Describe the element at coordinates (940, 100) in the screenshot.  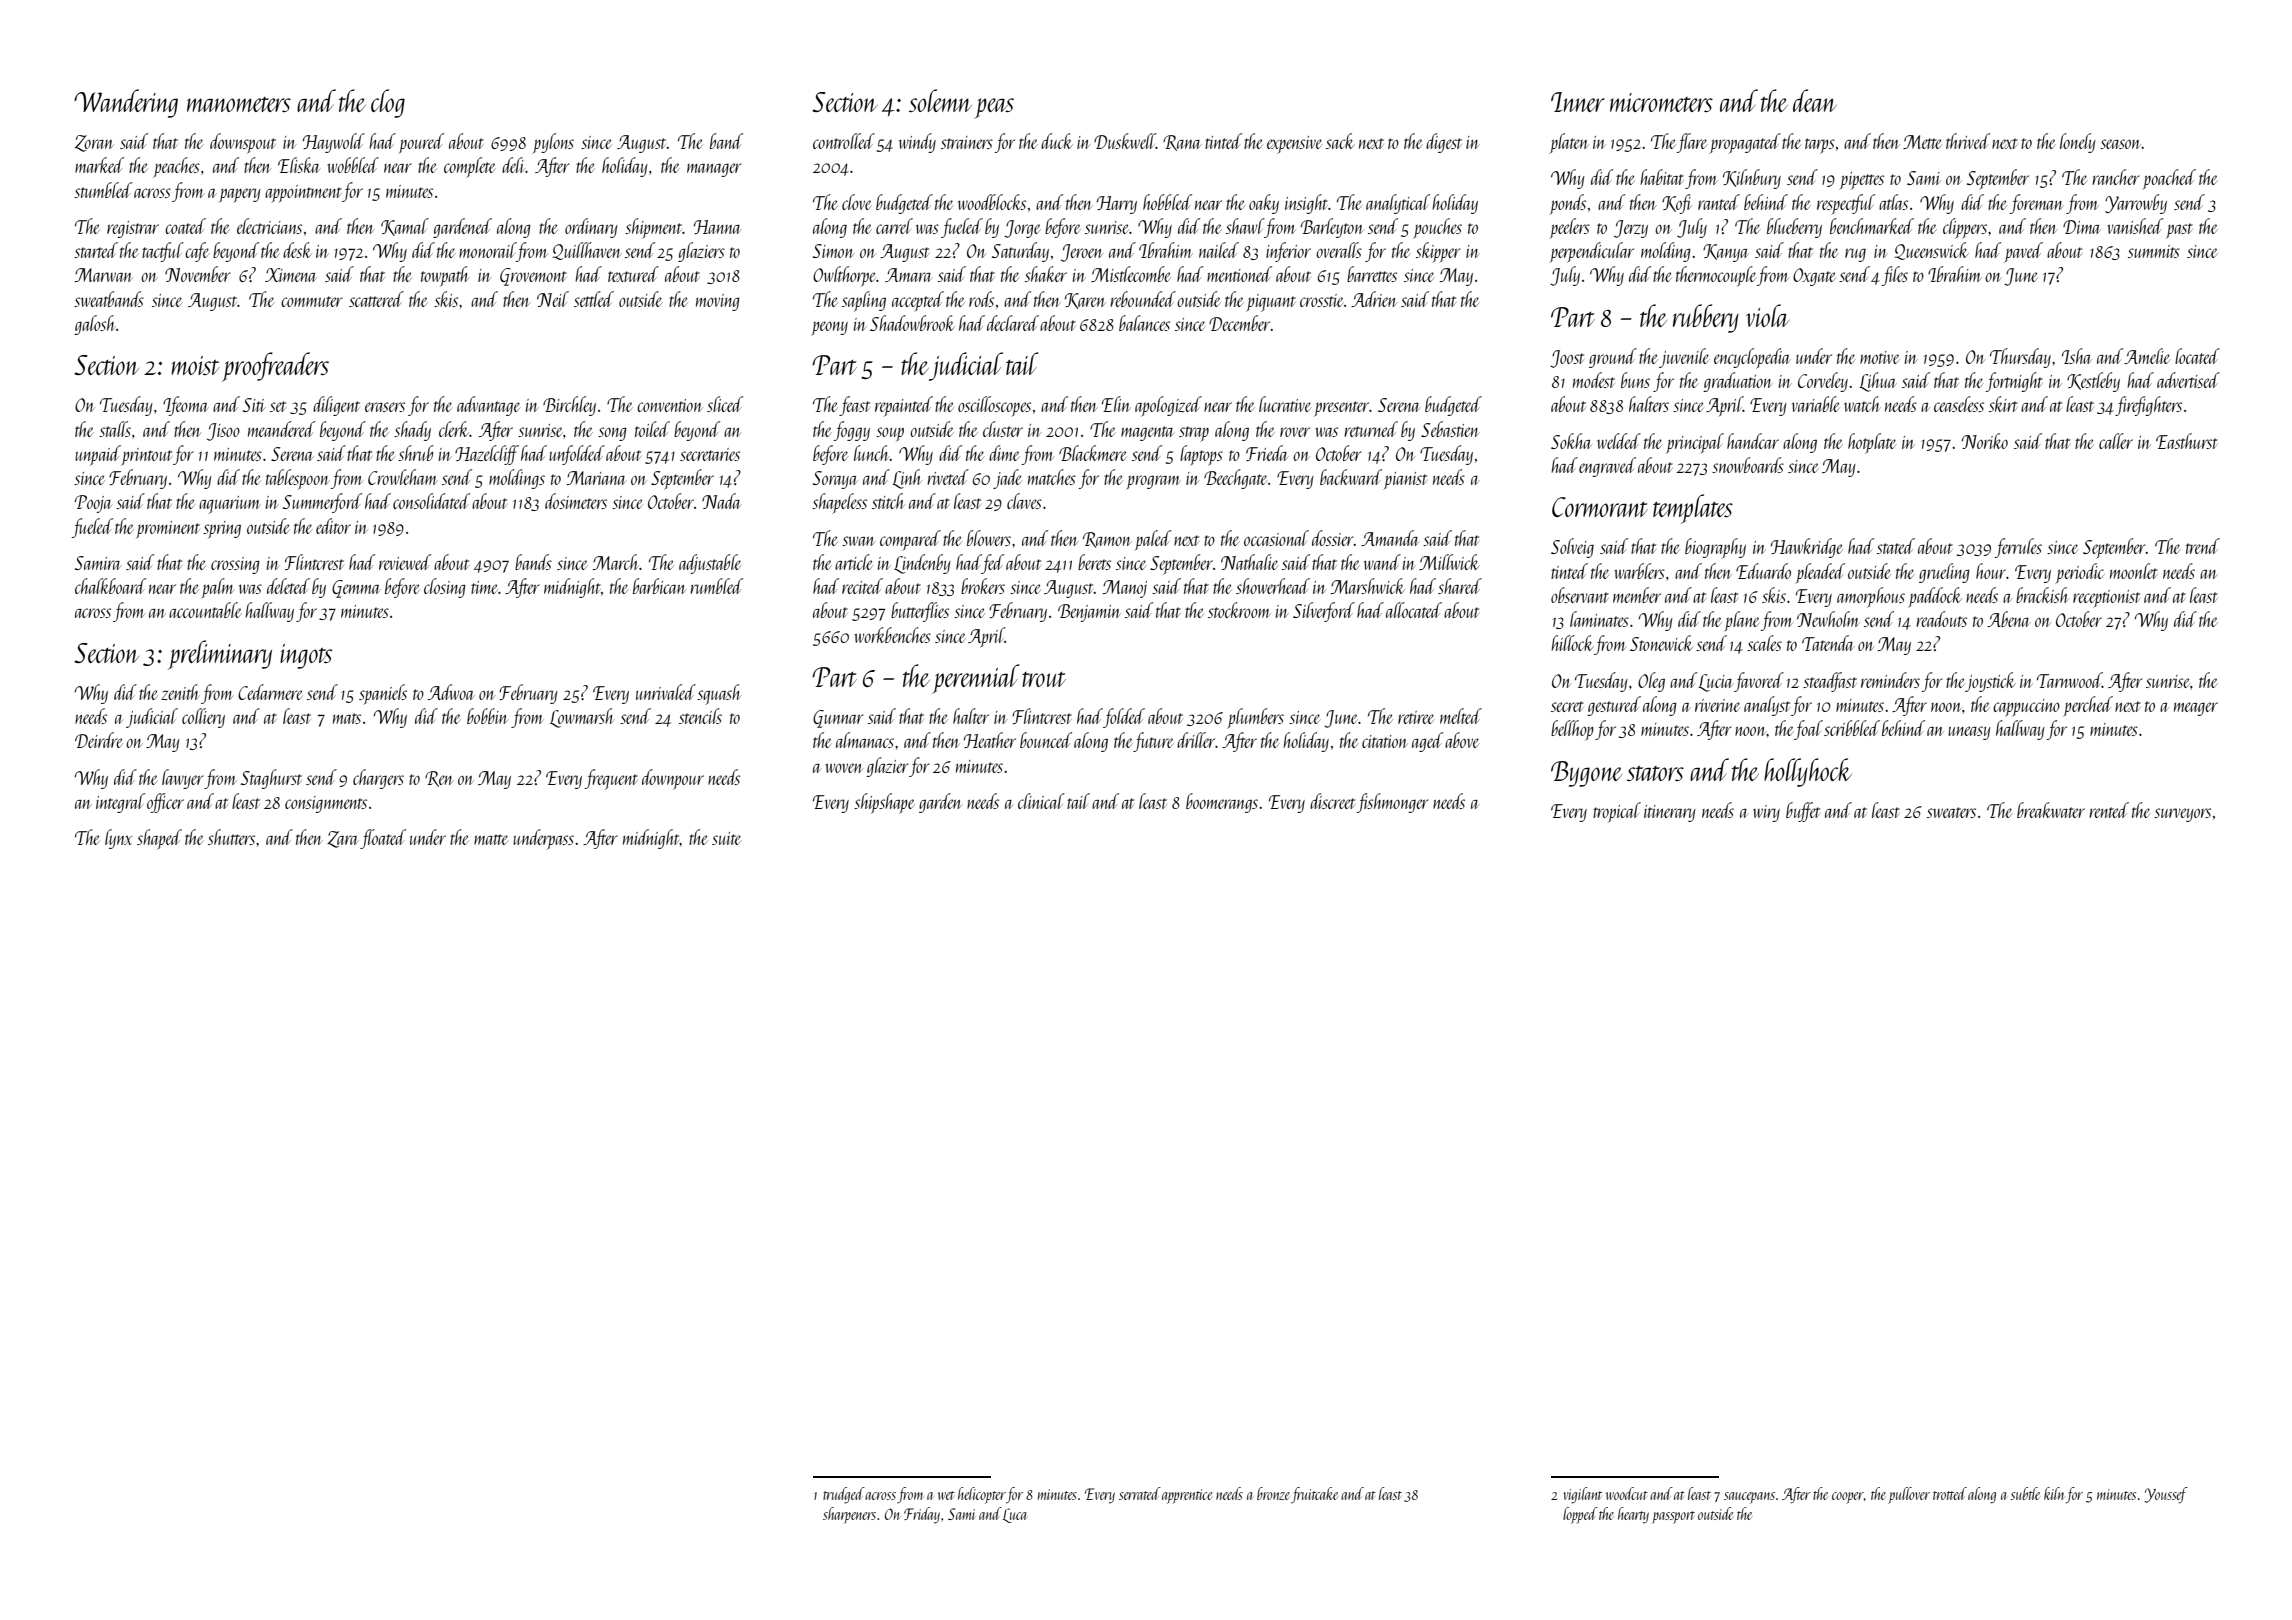
I see `solemn` at that location.
